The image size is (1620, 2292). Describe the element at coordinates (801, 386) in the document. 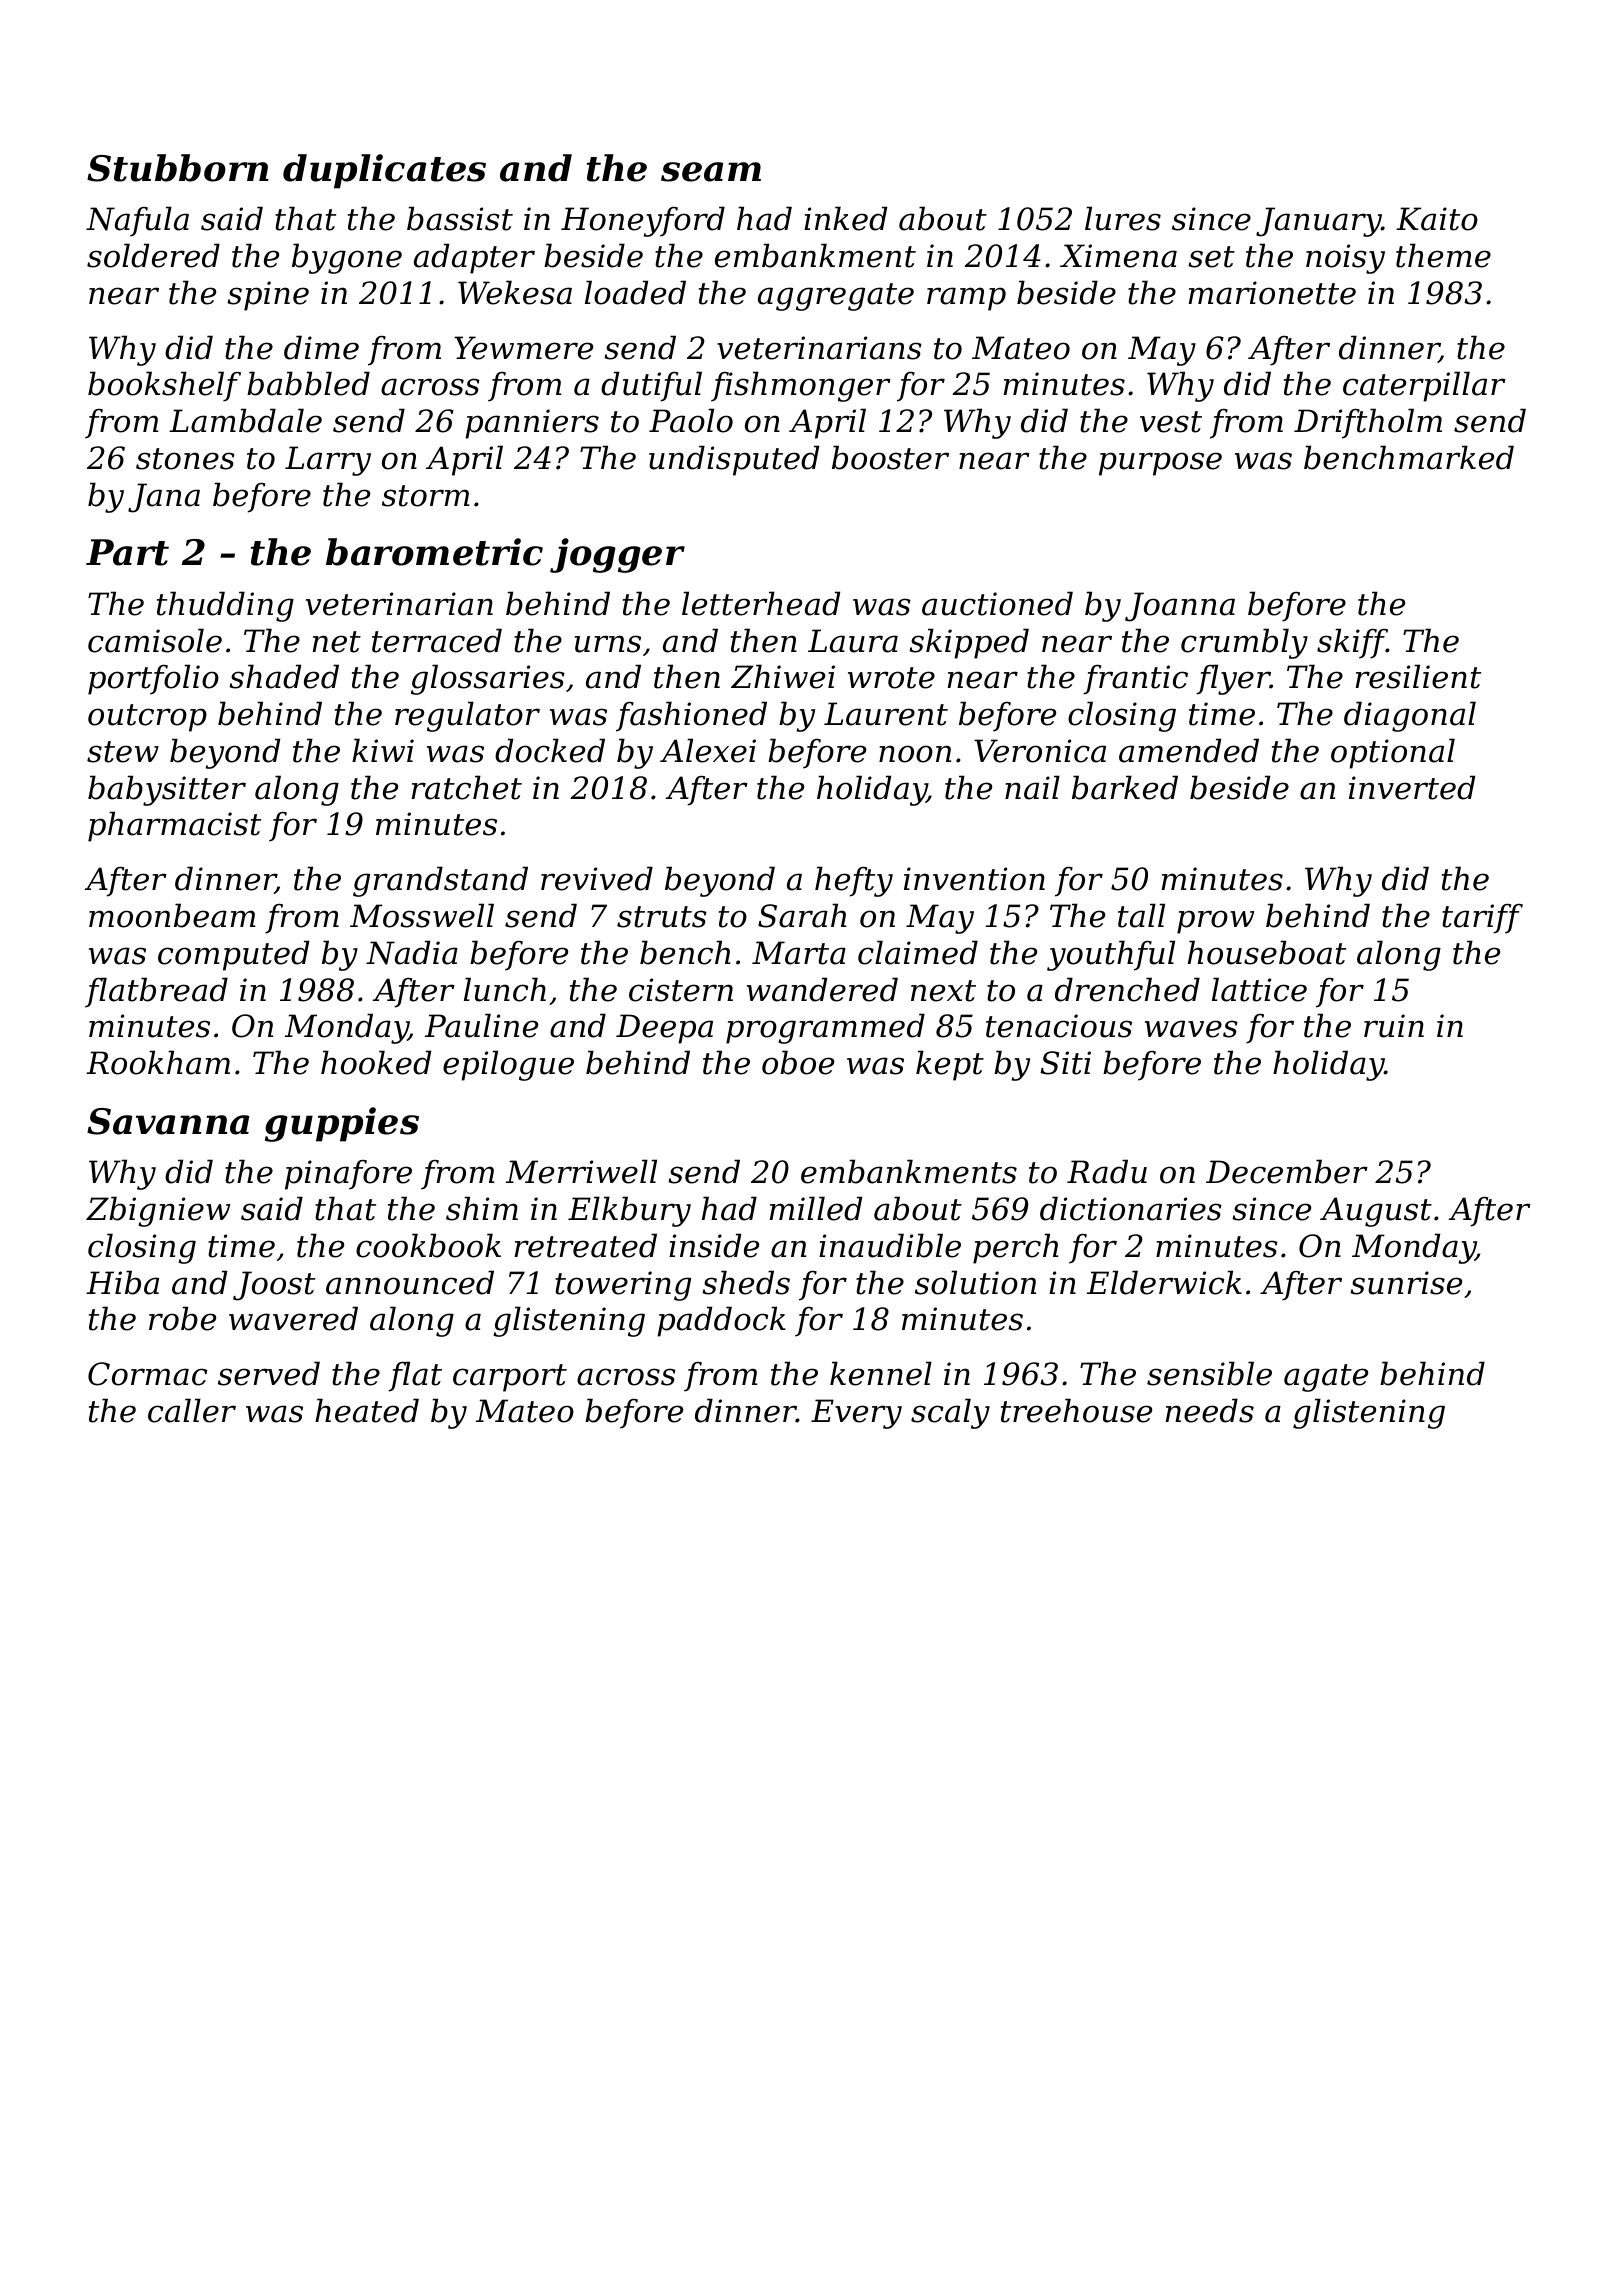

I see `fishmonger` at that location.
